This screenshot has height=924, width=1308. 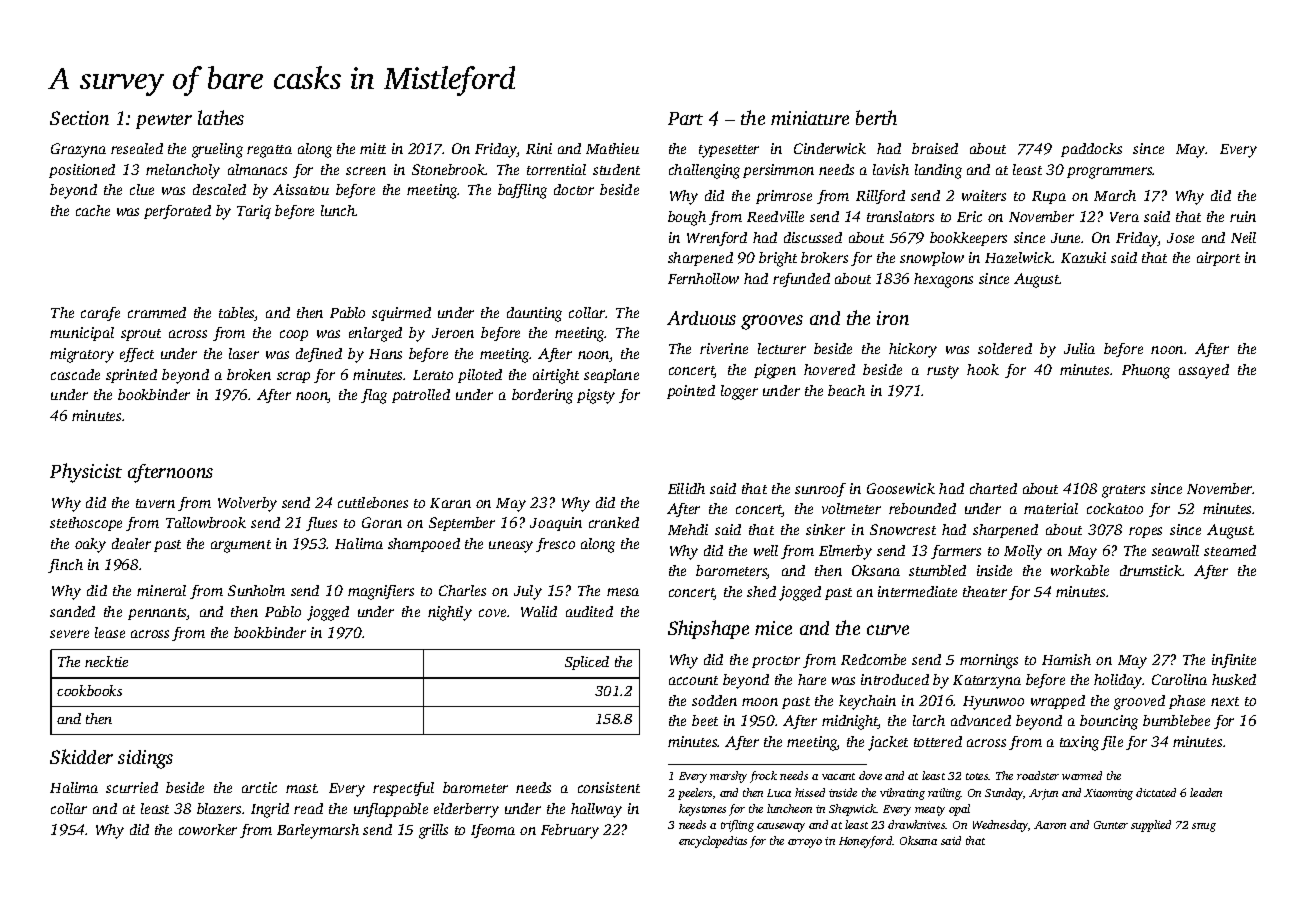 What do you see at coordinates (685, 118) in the screenshot?
I see `Part` at bounding box center [685, 118].
